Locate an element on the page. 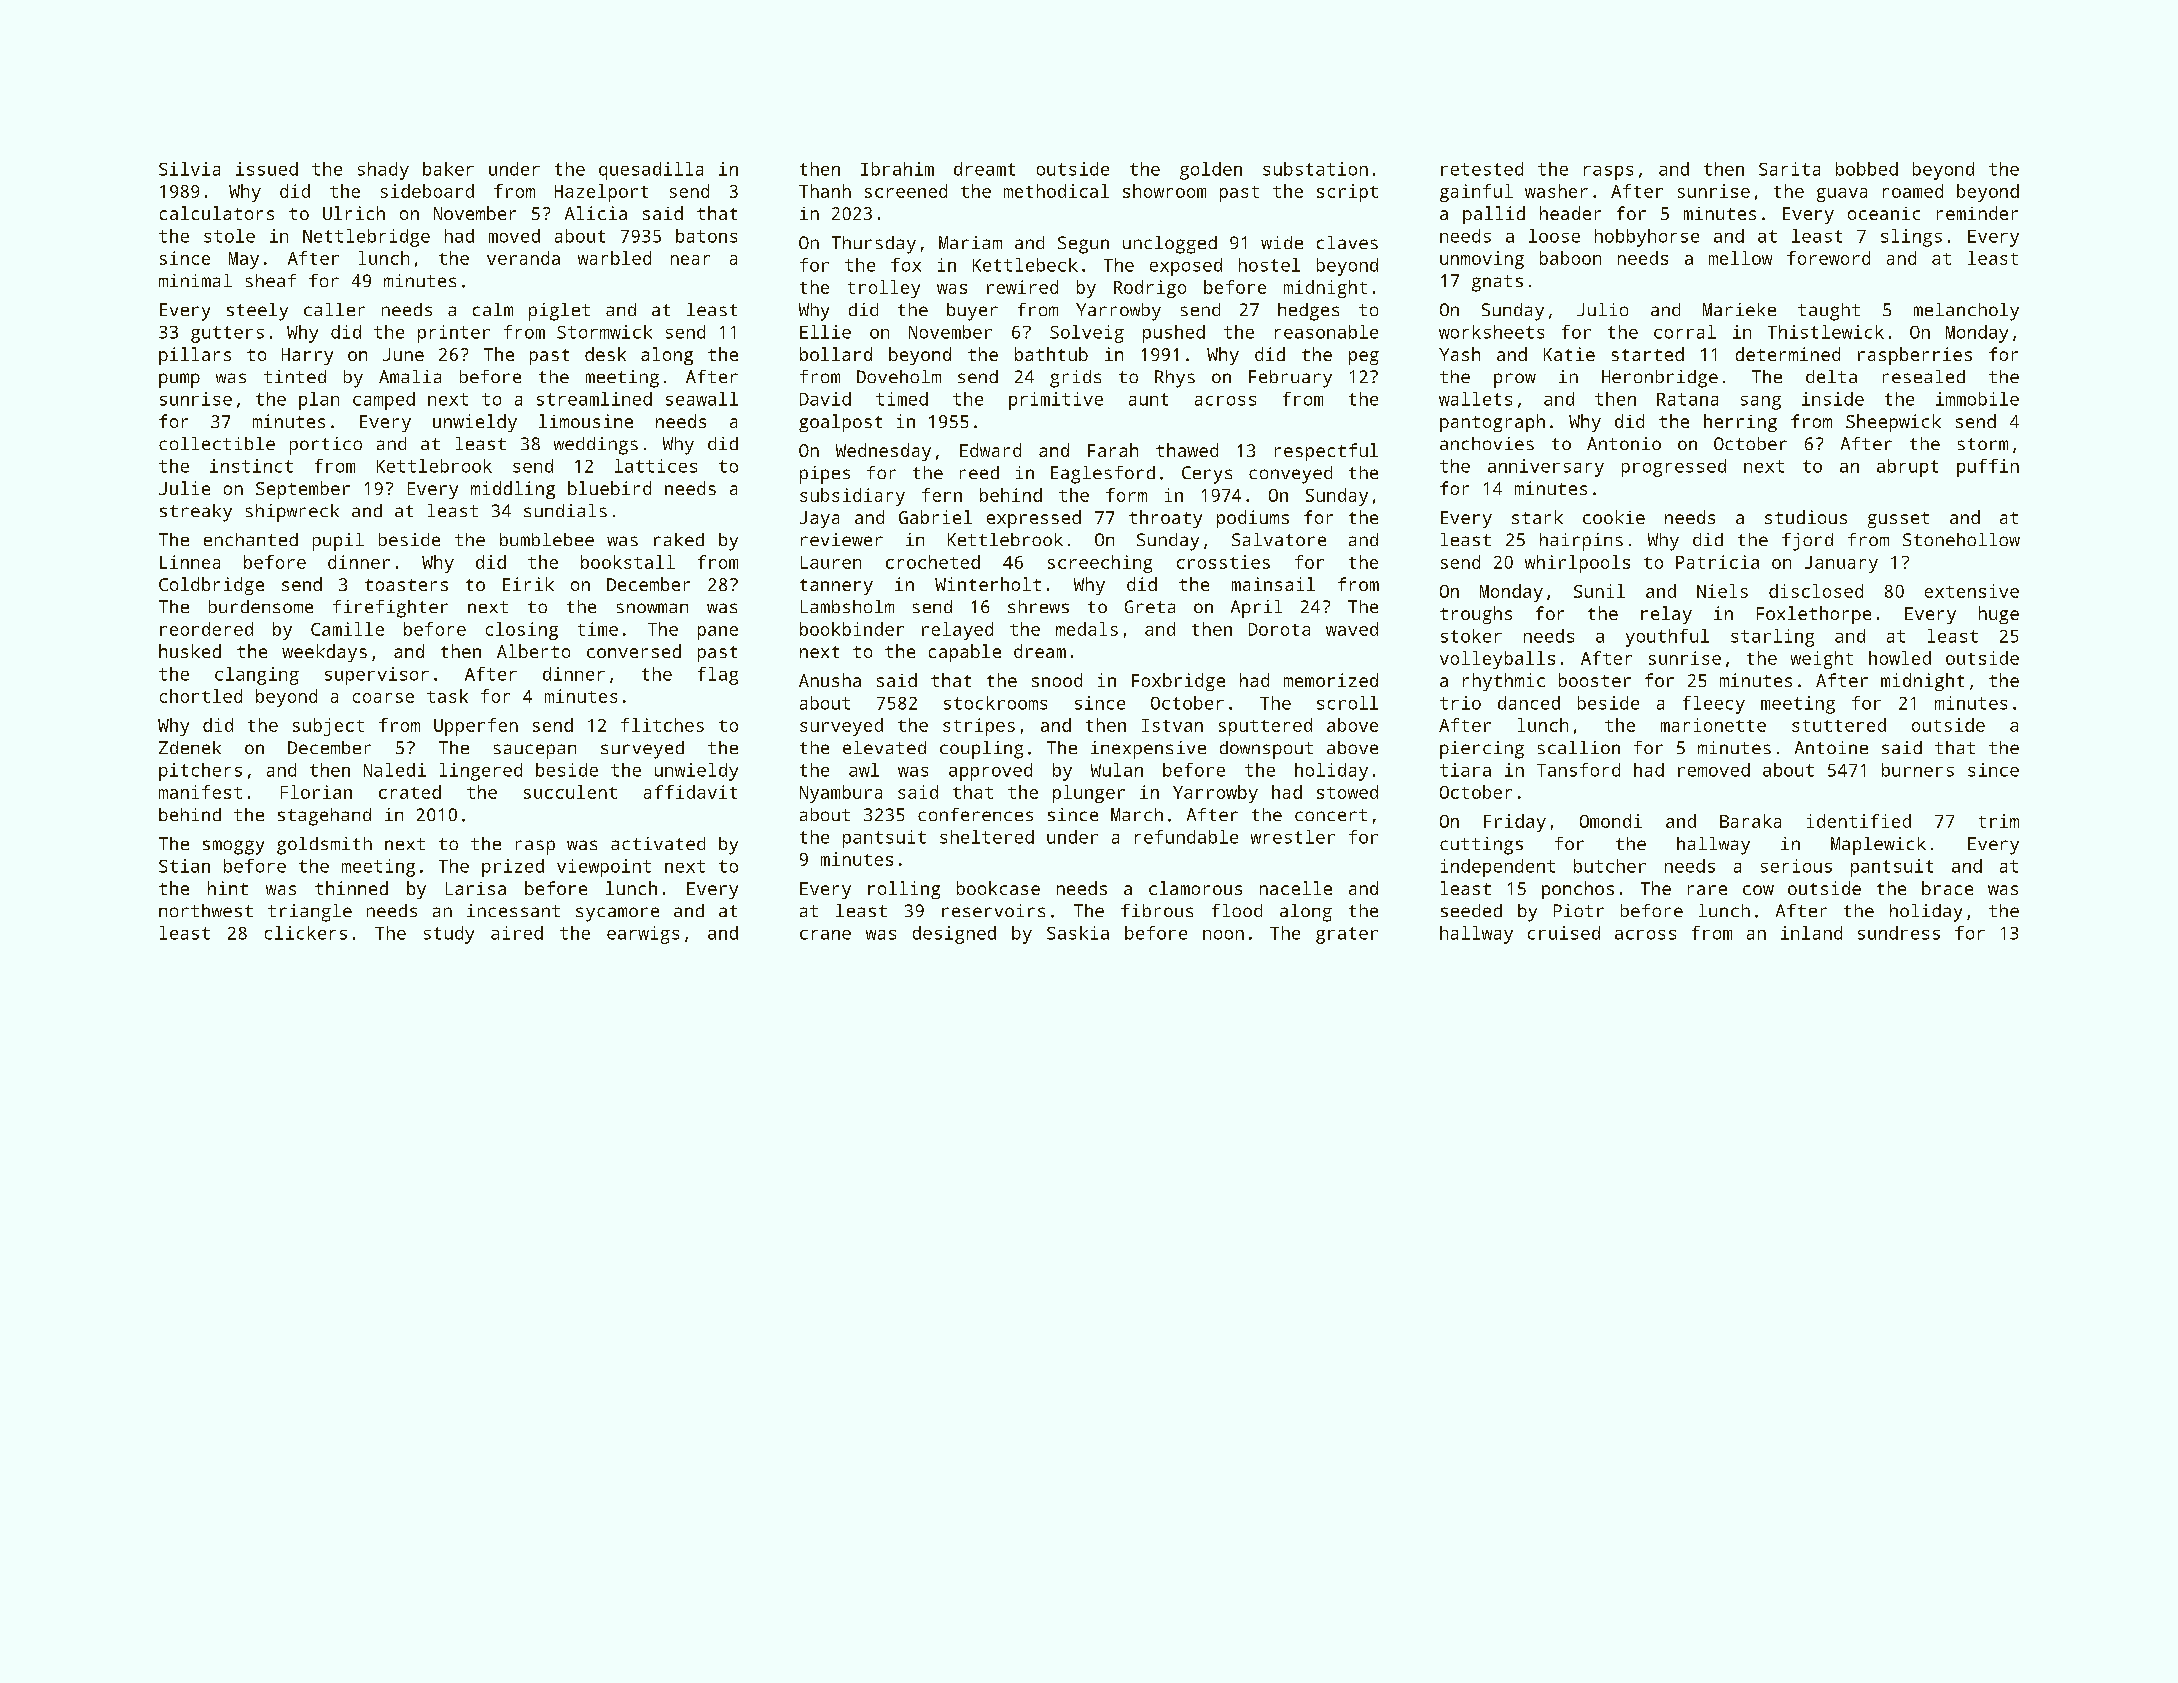  Sunil is located at coordinates (1599, 591).
